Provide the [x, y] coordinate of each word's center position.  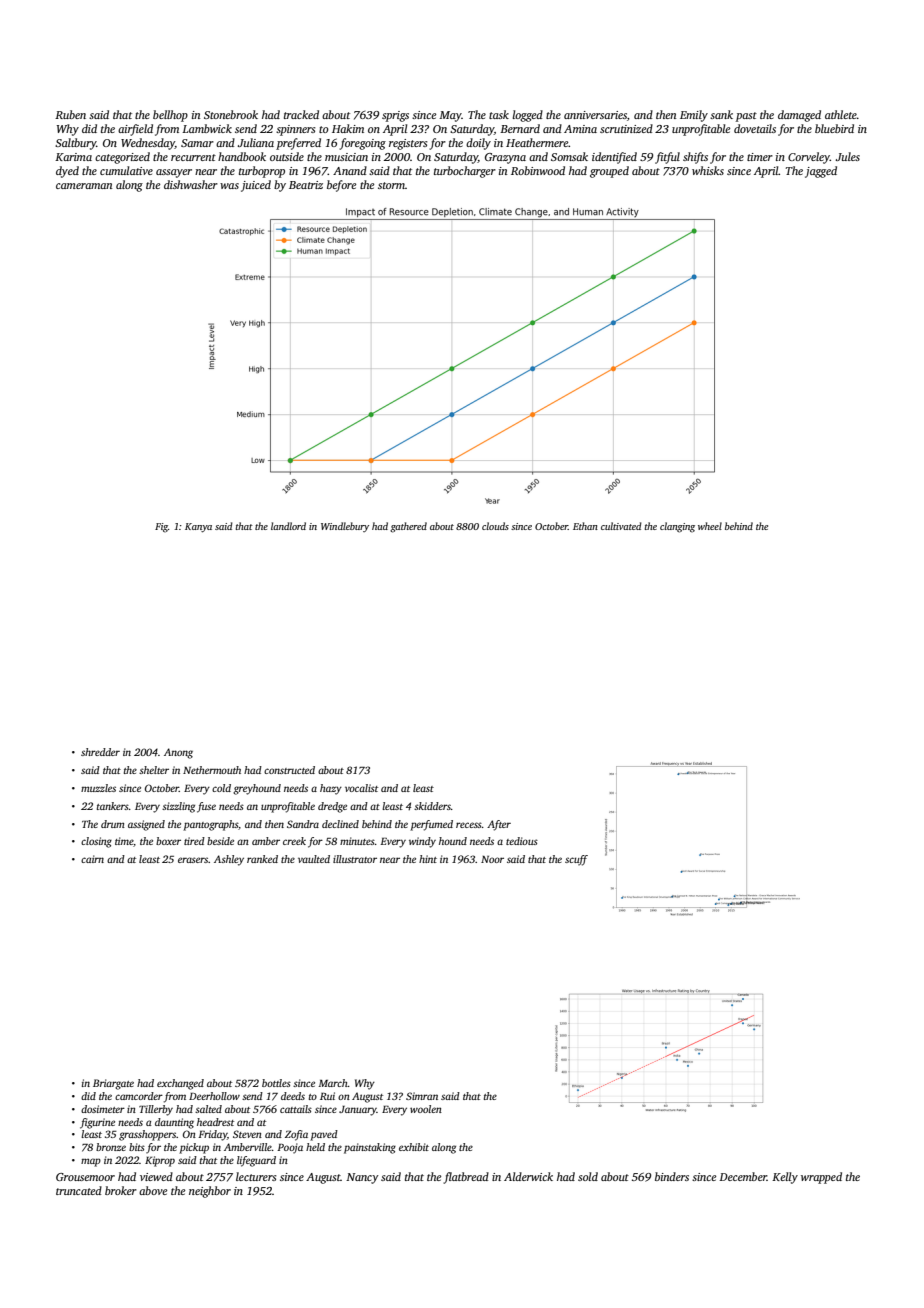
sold [588, 1176]
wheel [710, 526]
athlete [841, 114]
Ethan [585, 526]
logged [527, 116]
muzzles [98, 788]
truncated [79, 1190]
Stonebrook [231, 114]
